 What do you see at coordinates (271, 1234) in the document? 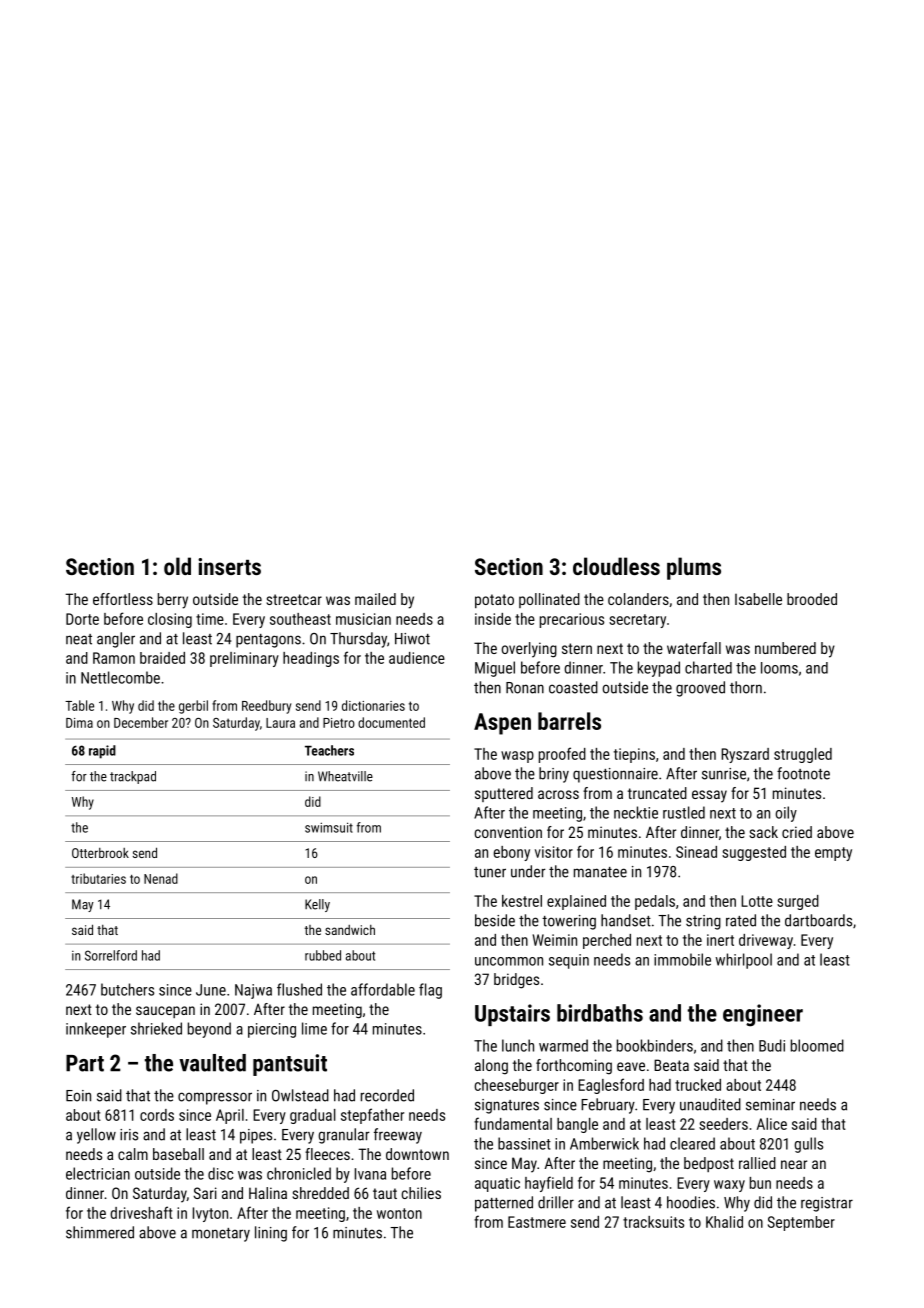
I see `lining` at bounding box center [271, 1234].
